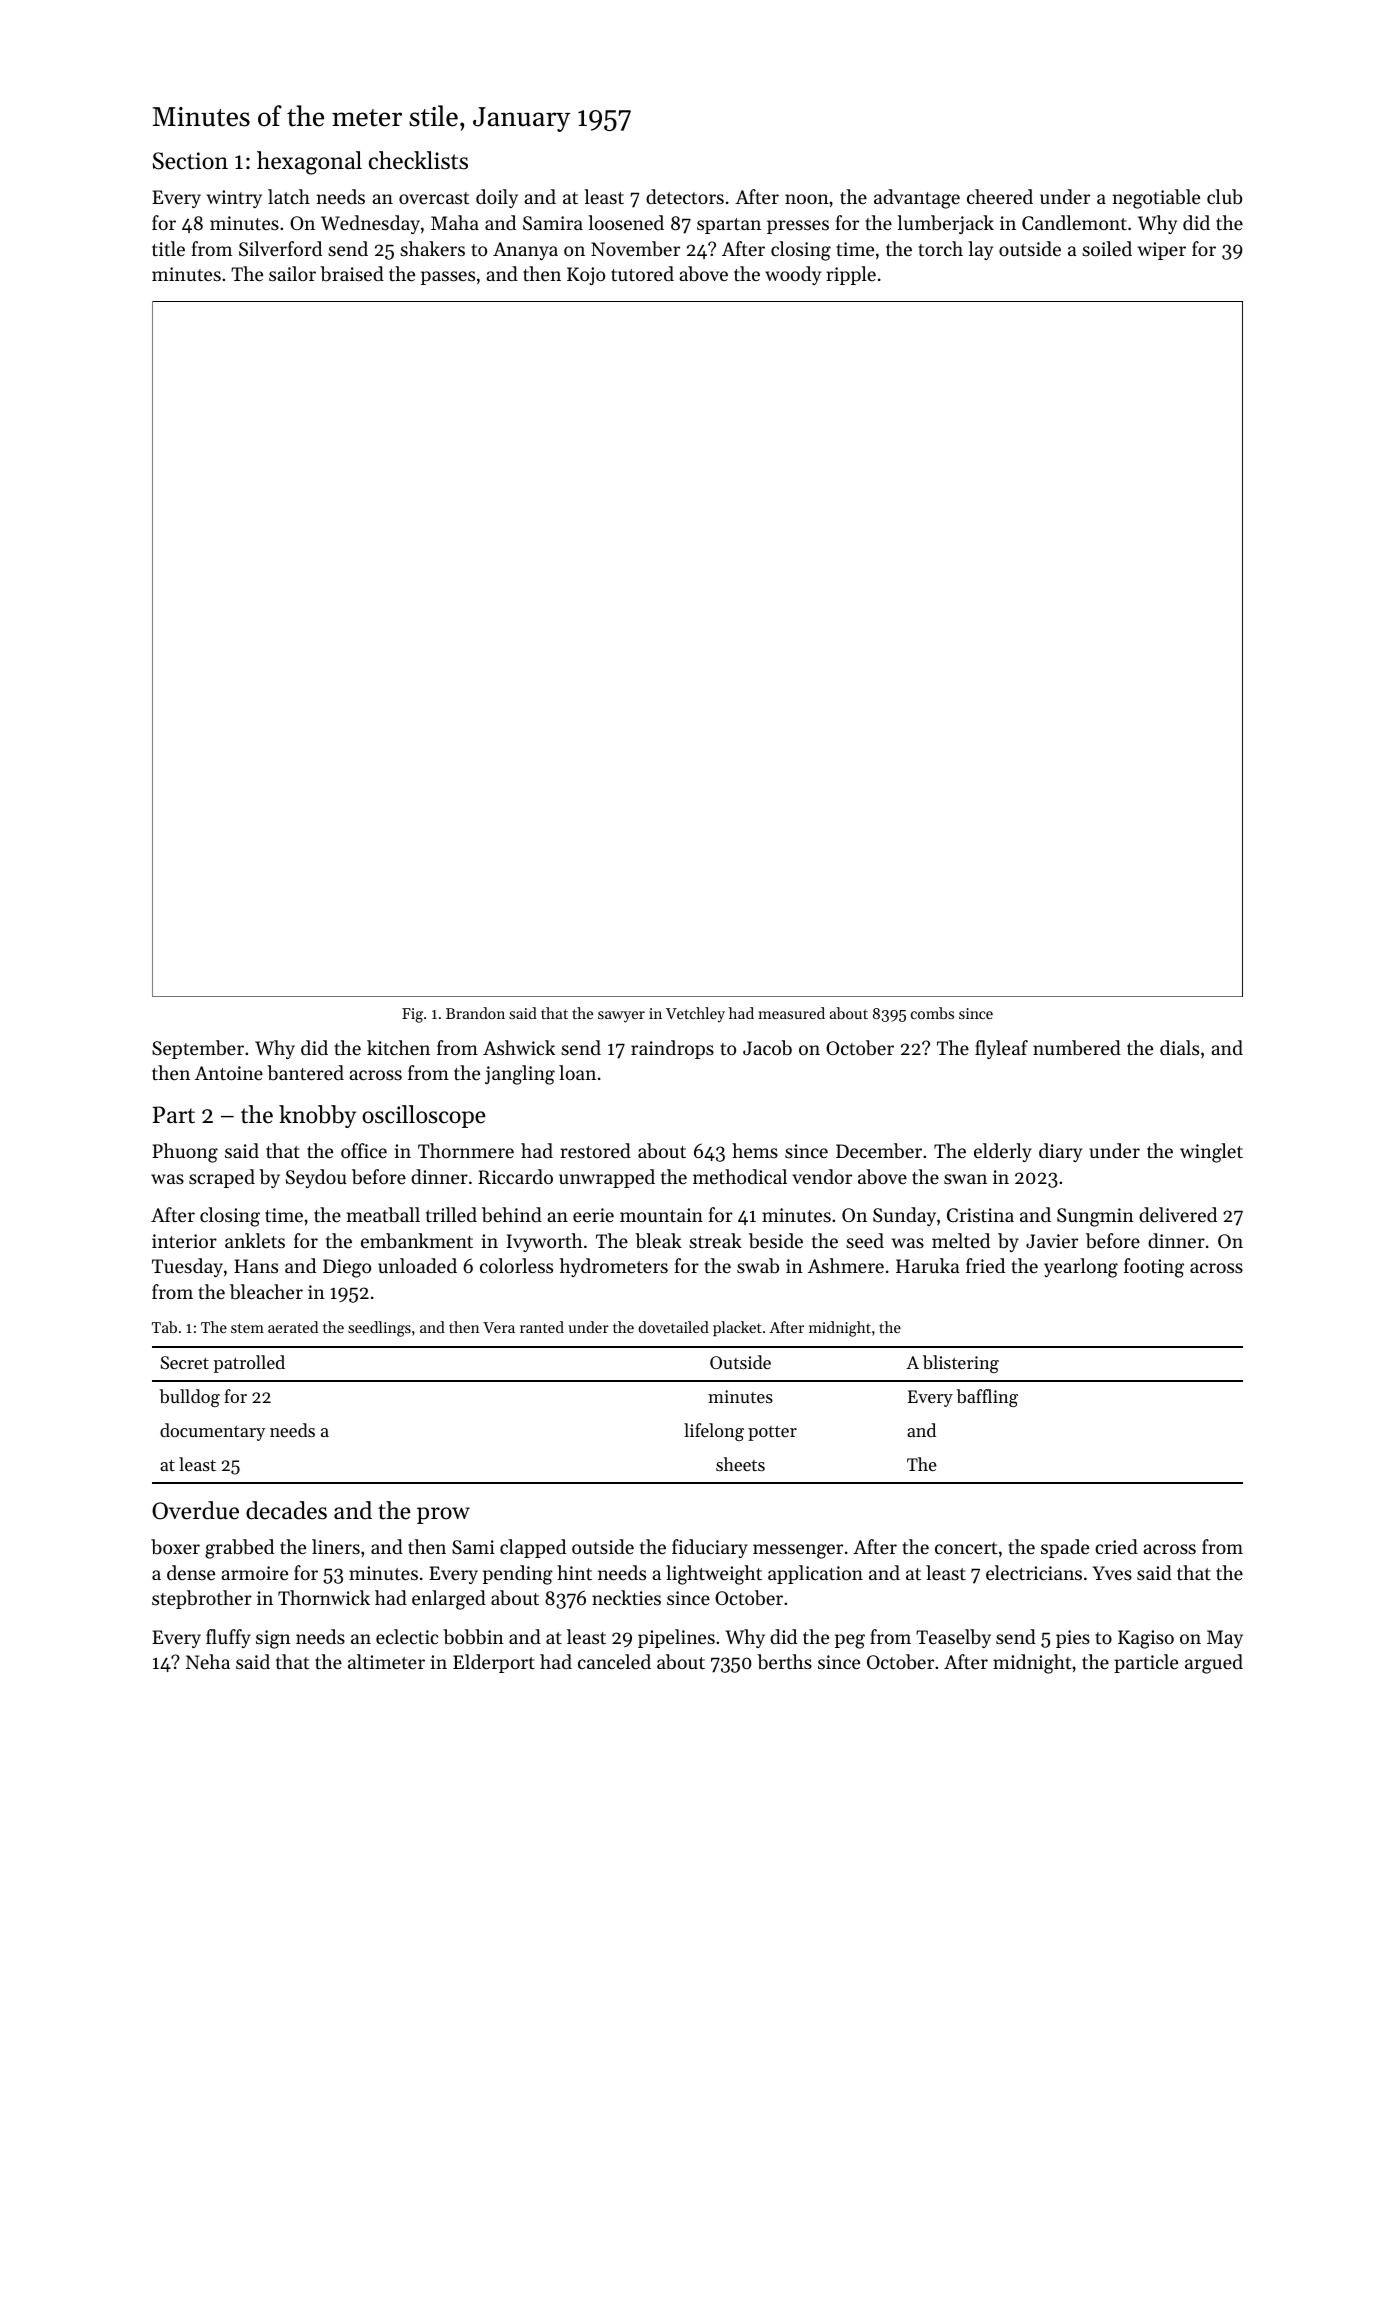 This screenshot has width=1395, height=2297. I want to click on passes, so click(448, 278).
